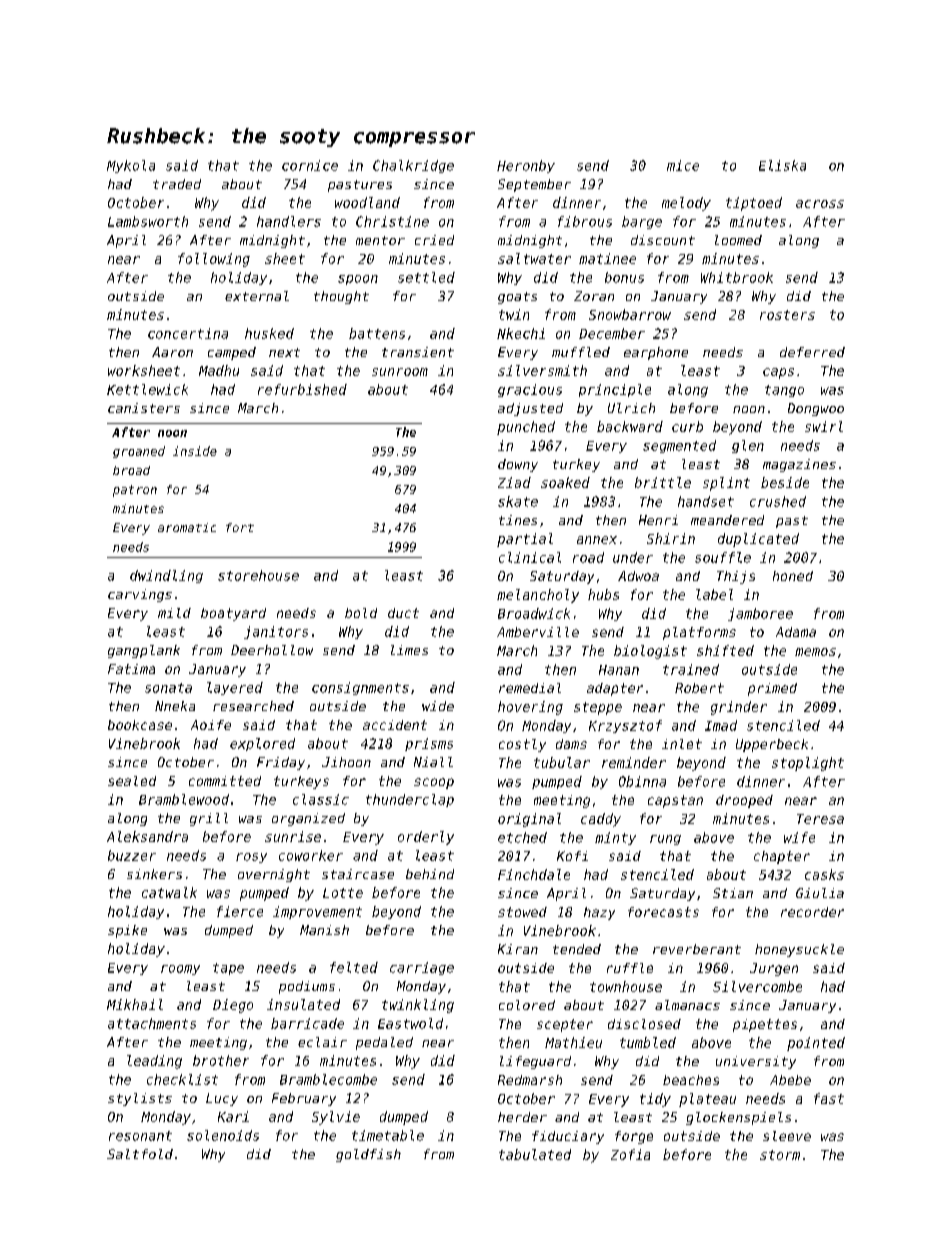 This image has width=952, height=1233. What do you see at coordinates (526, 166) in the image?
I see `Heronby` at bounding box center [526, 166].
